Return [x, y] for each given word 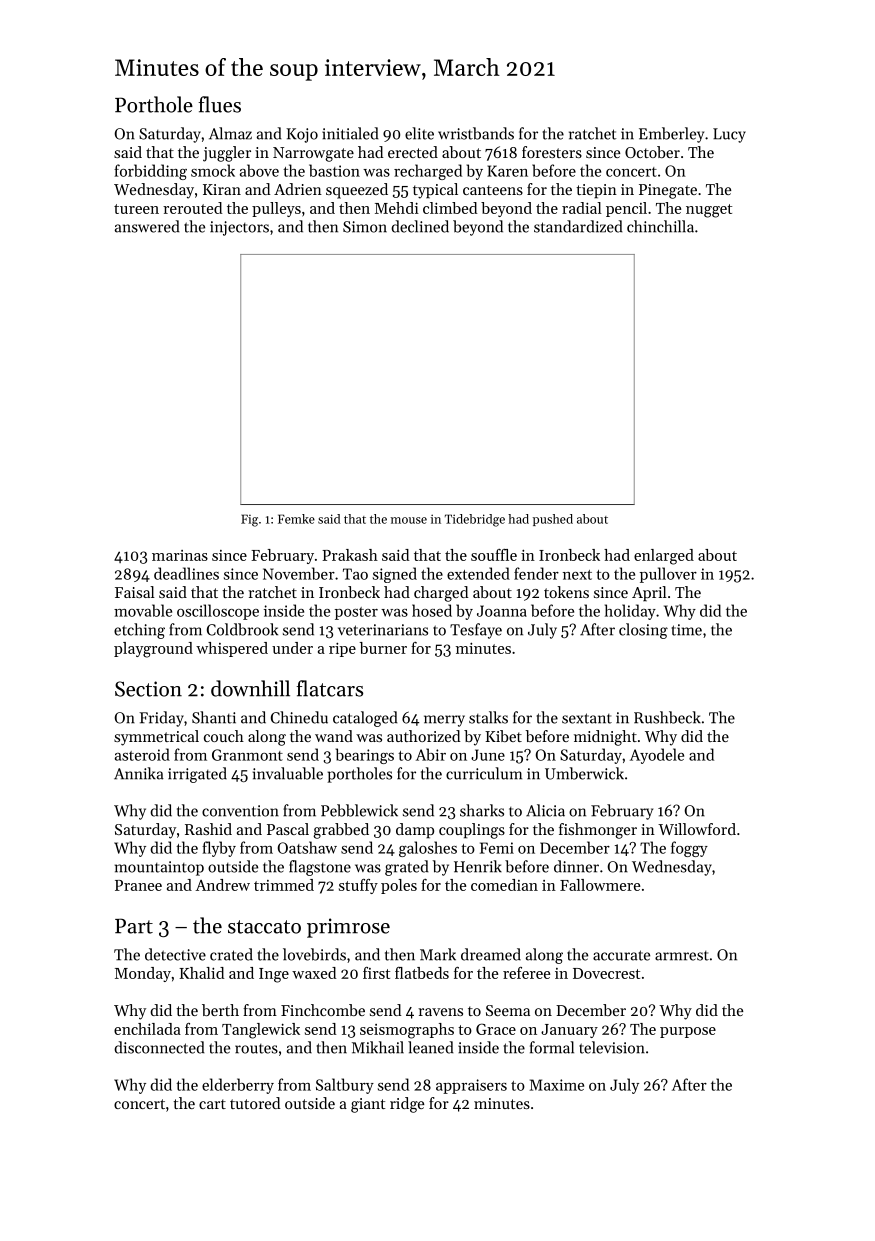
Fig [249, 520]
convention [240, 811]
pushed [553, 520]
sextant [587, 718]
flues [219, 104]
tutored [255, 1103]
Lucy [729, 135]
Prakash [350, 555]
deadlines [186, 573]
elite [419, 133]
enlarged [664, 557]
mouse [409, 520]
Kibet [503, 736]
